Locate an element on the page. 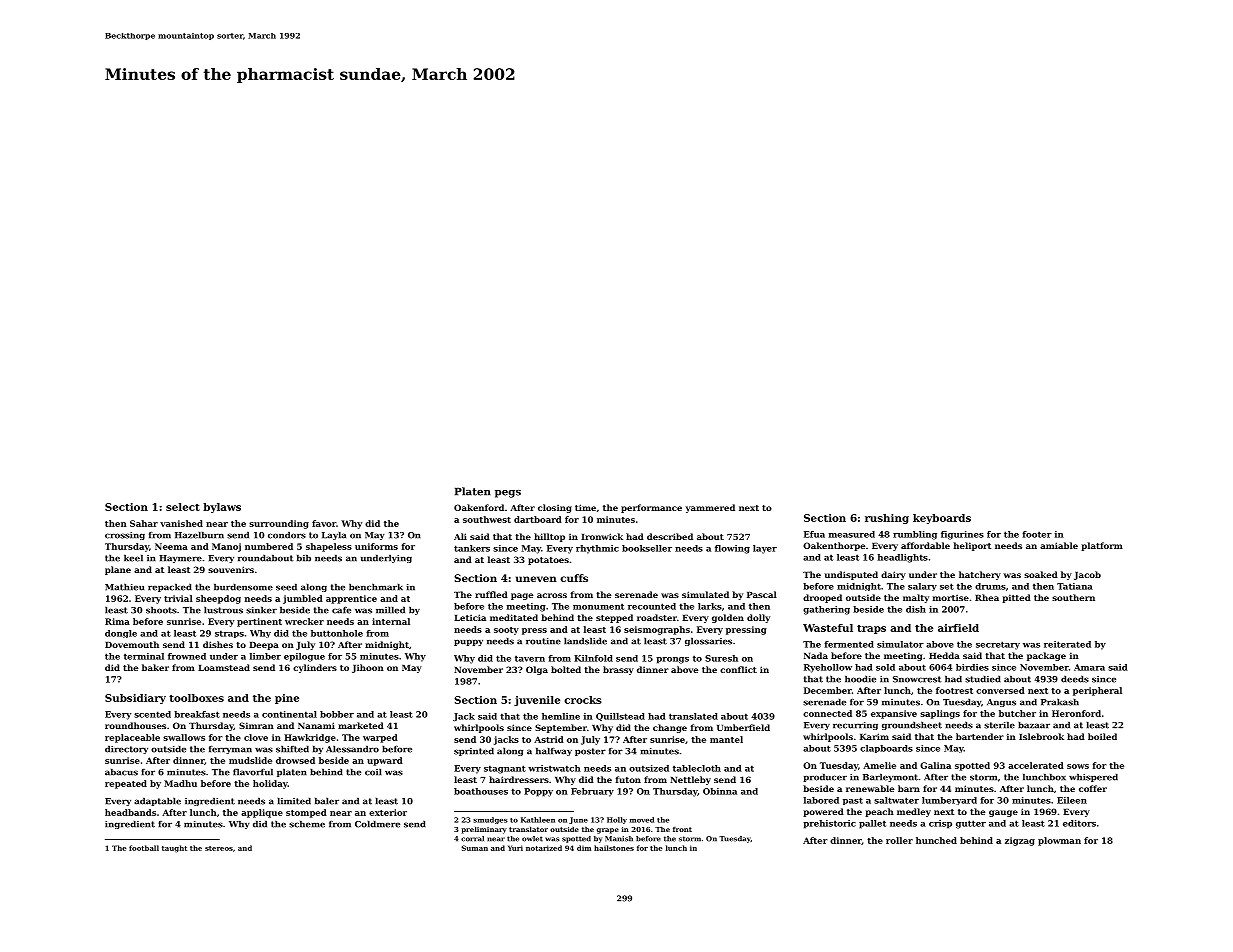 The width and height of the document is (1233, 952). headbands is located at coordinates (130, 812).
